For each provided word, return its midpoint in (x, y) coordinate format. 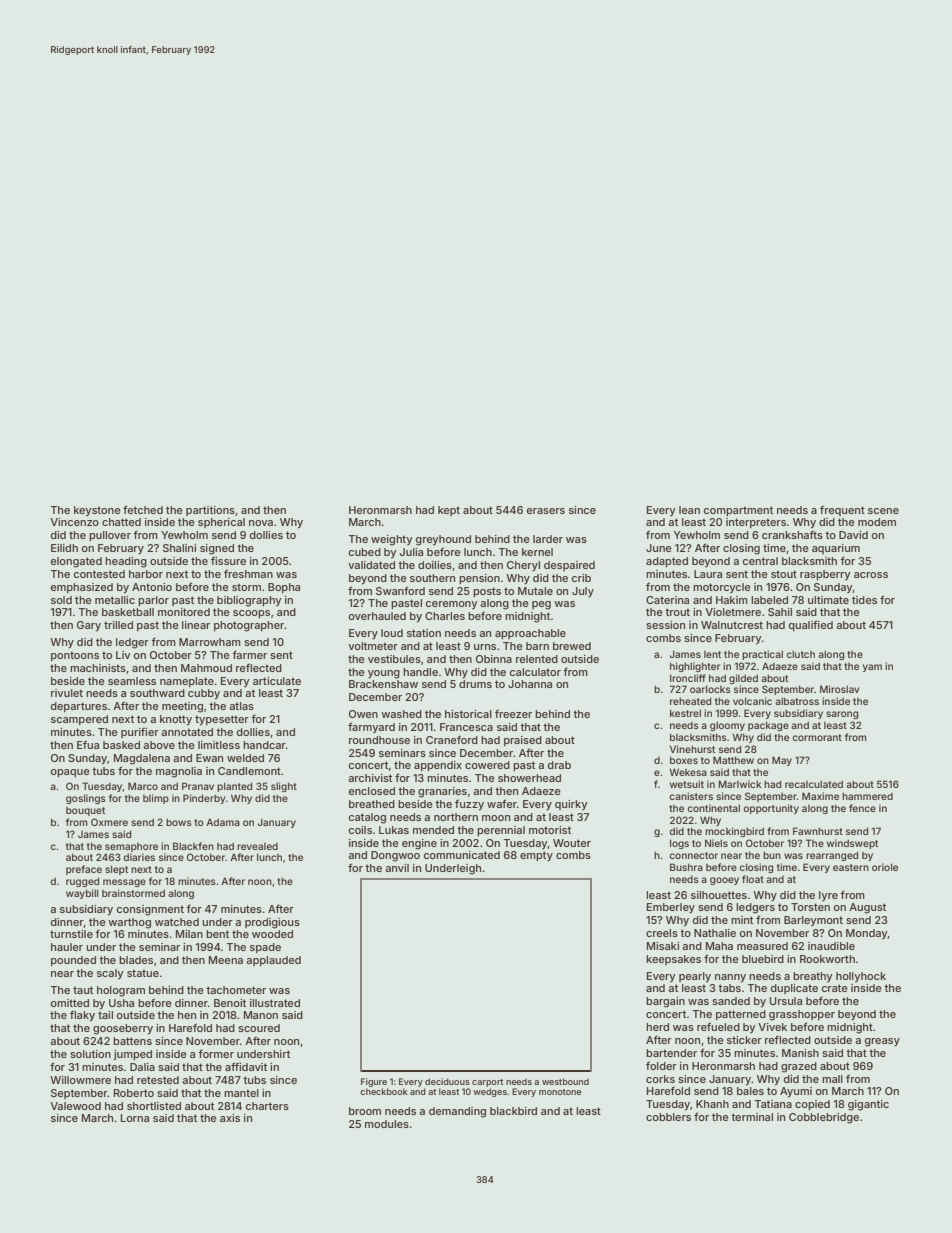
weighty (391, 540)
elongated (76, 562)
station (424, 633)
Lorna (135, 1118)
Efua (88, 745)
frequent (842, 511)
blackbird (513, 1111)
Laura (708, 574)
